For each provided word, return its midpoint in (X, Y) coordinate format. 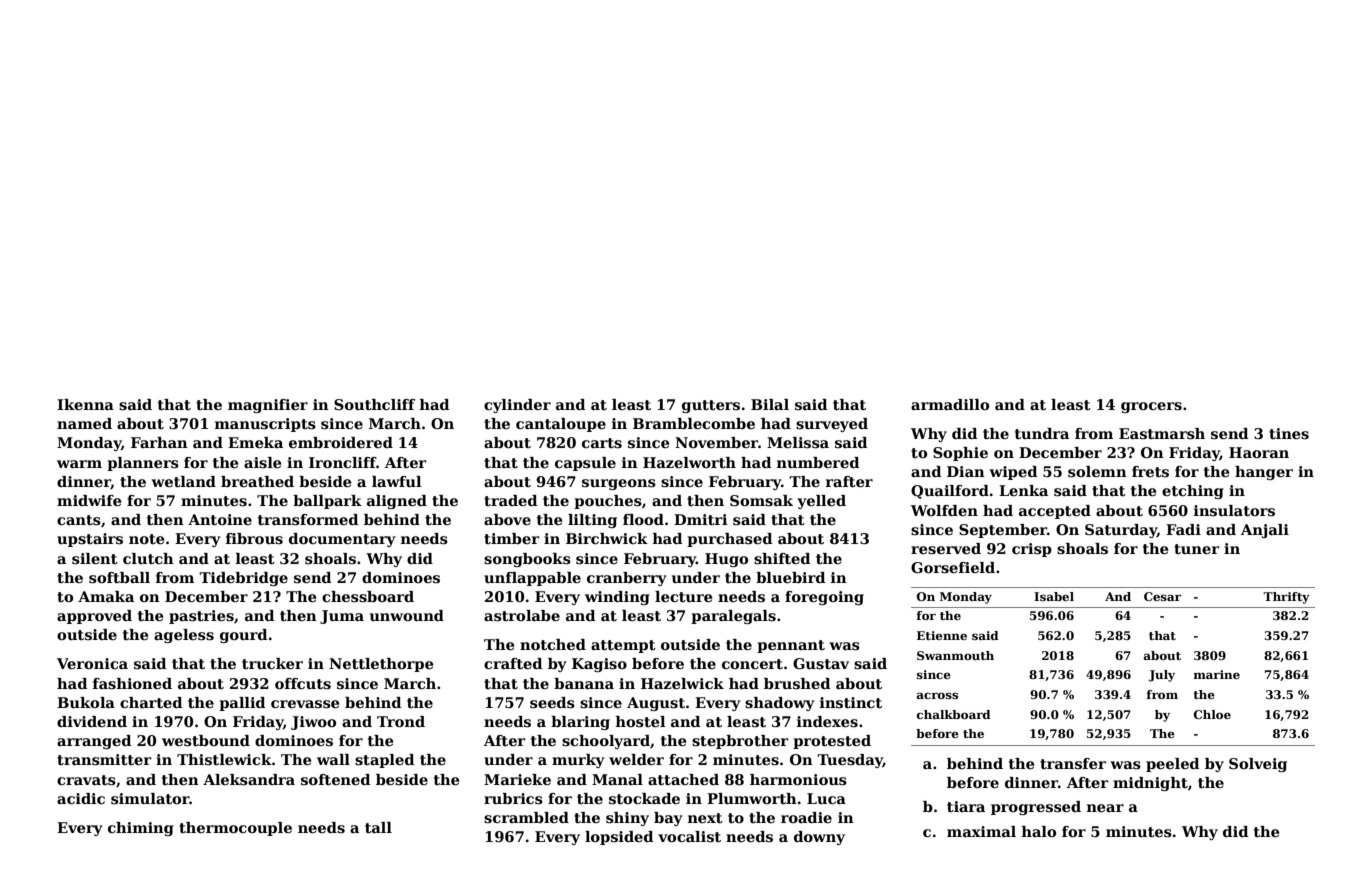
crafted (513, 663)
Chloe (1212, 714)
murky (578, 761)
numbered (818, 462)
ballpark (327, 502)
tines (1289, 433)
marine (1217, 674)
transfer (1073, 763)
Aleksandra (249, 780)
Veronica (92, 663)
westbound (206, 741)
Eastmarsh (1162, 434)
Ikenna (85, 404)
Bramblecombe (694, 423)
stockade (644, 798)
